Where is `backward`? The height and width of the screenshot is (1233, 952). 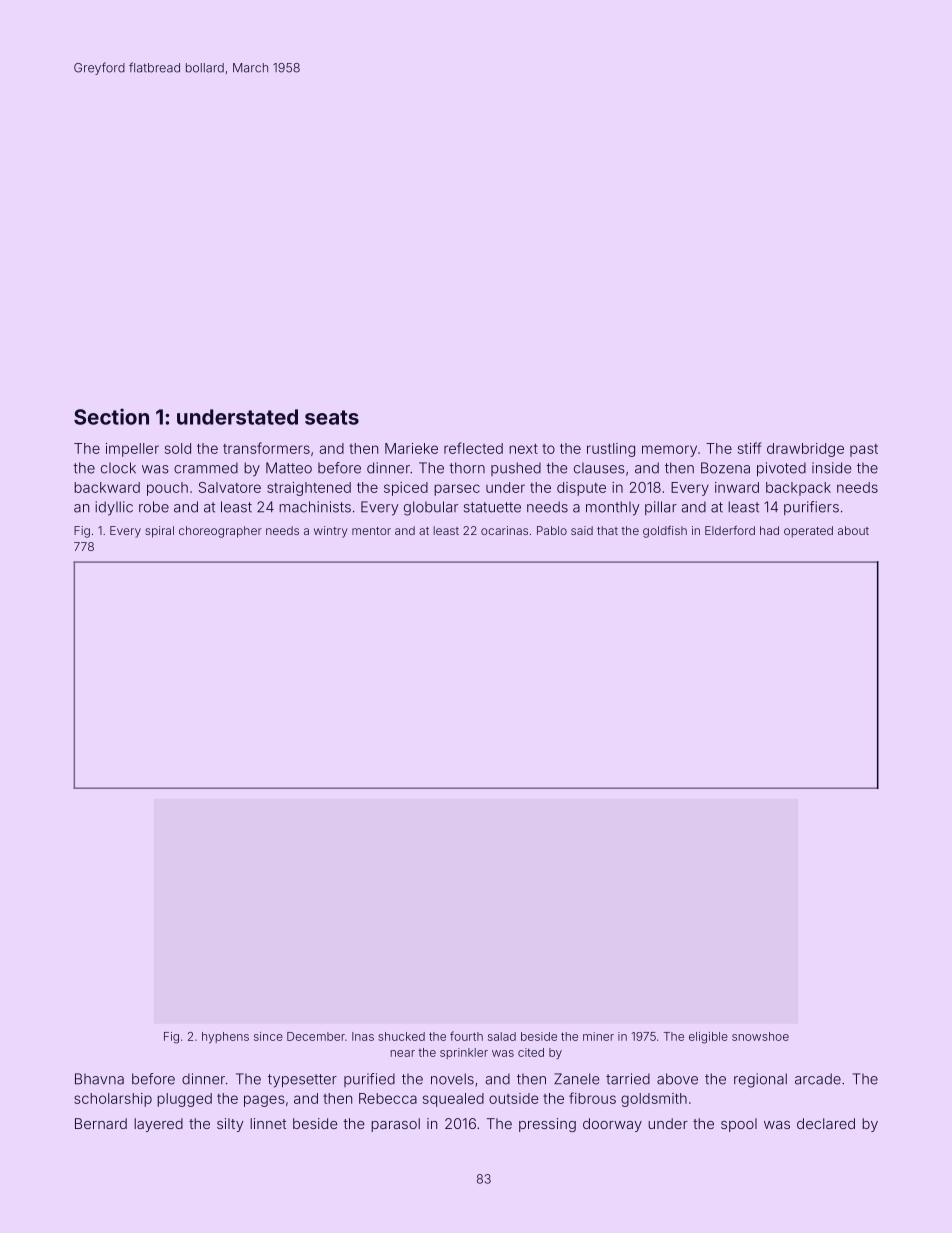
backward is located at coordinates (107, 487).
